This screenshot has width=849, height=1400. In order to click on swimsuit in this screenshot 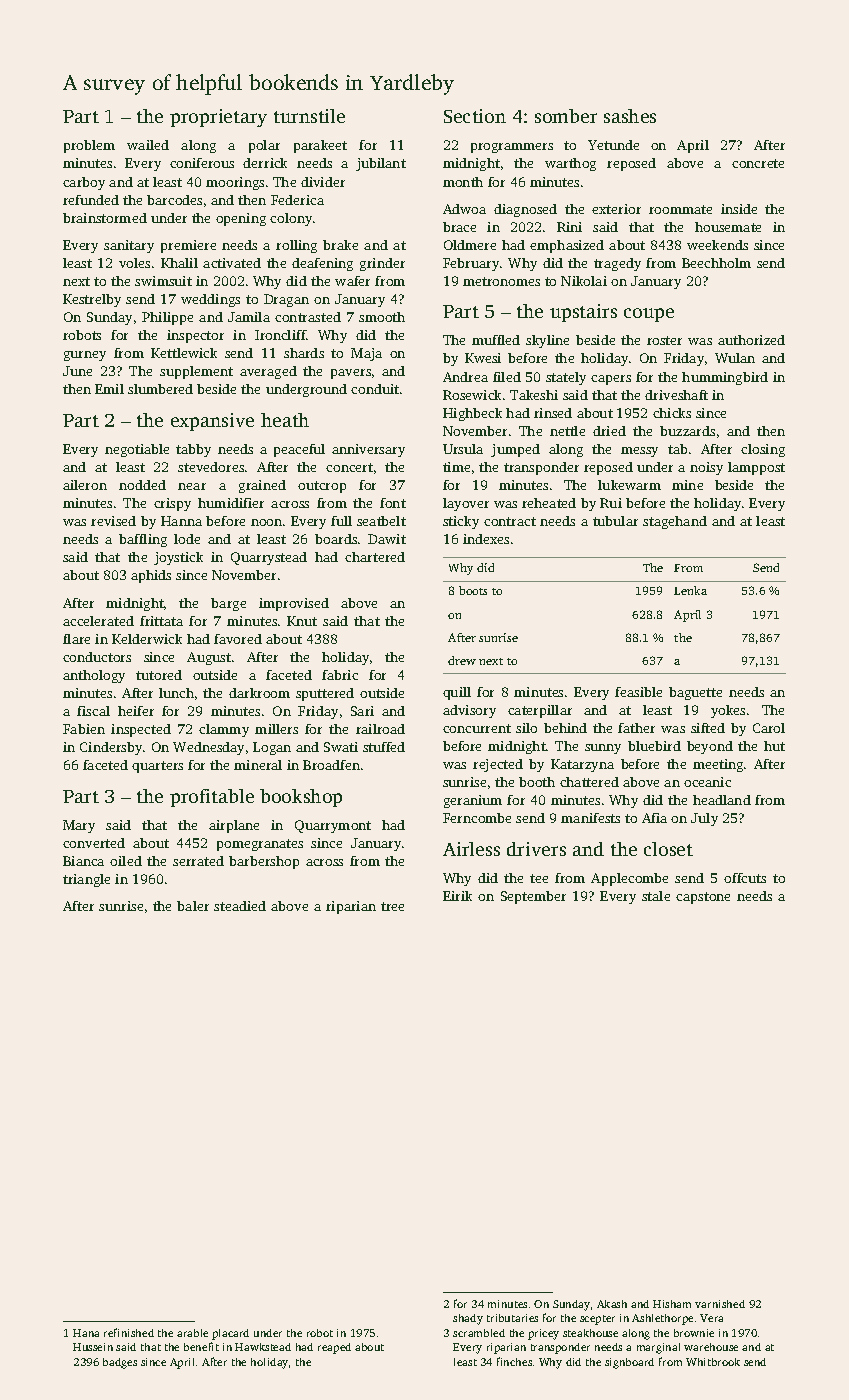, I will do `click(163, 281)`.
